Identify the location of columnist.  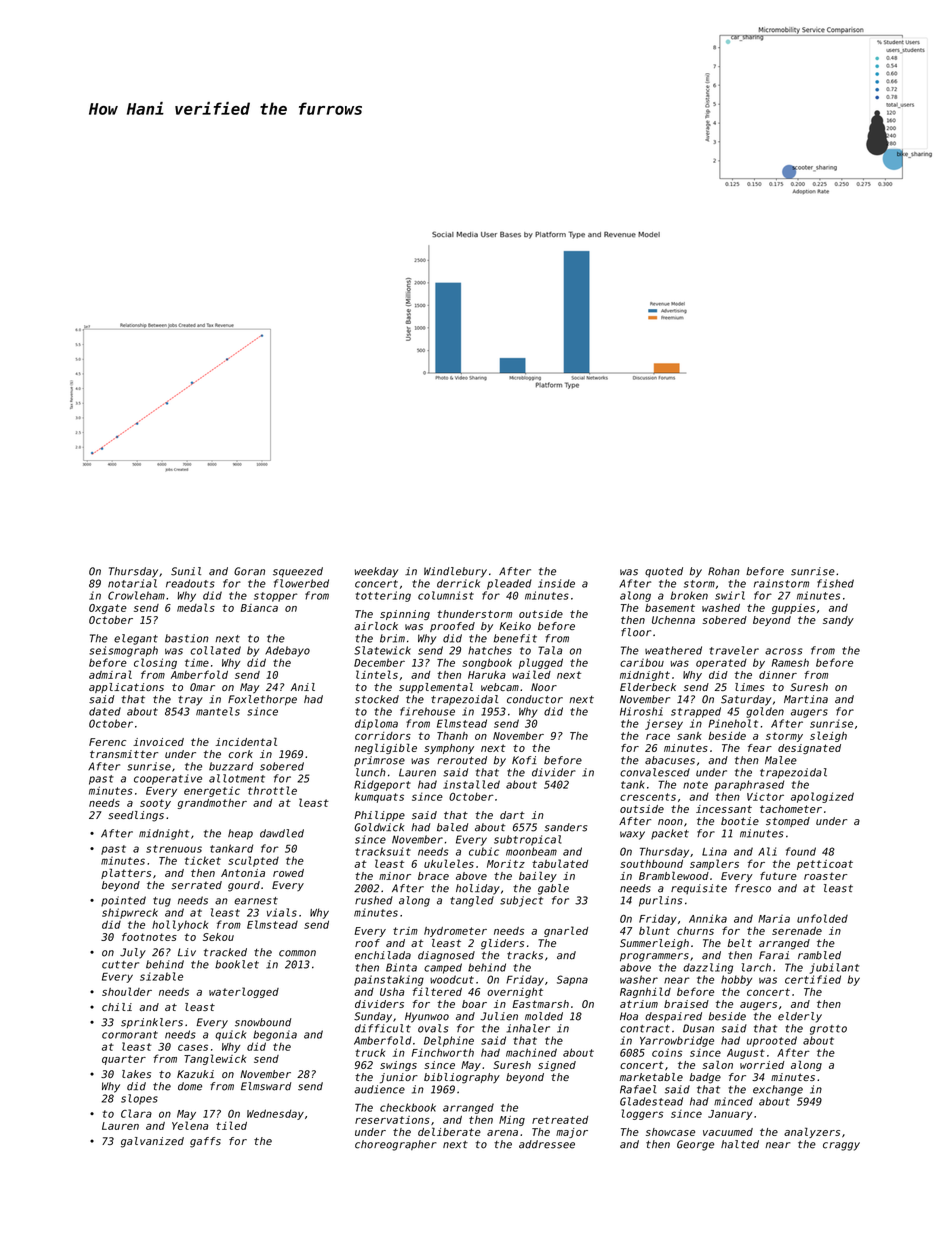
(446, 595).
